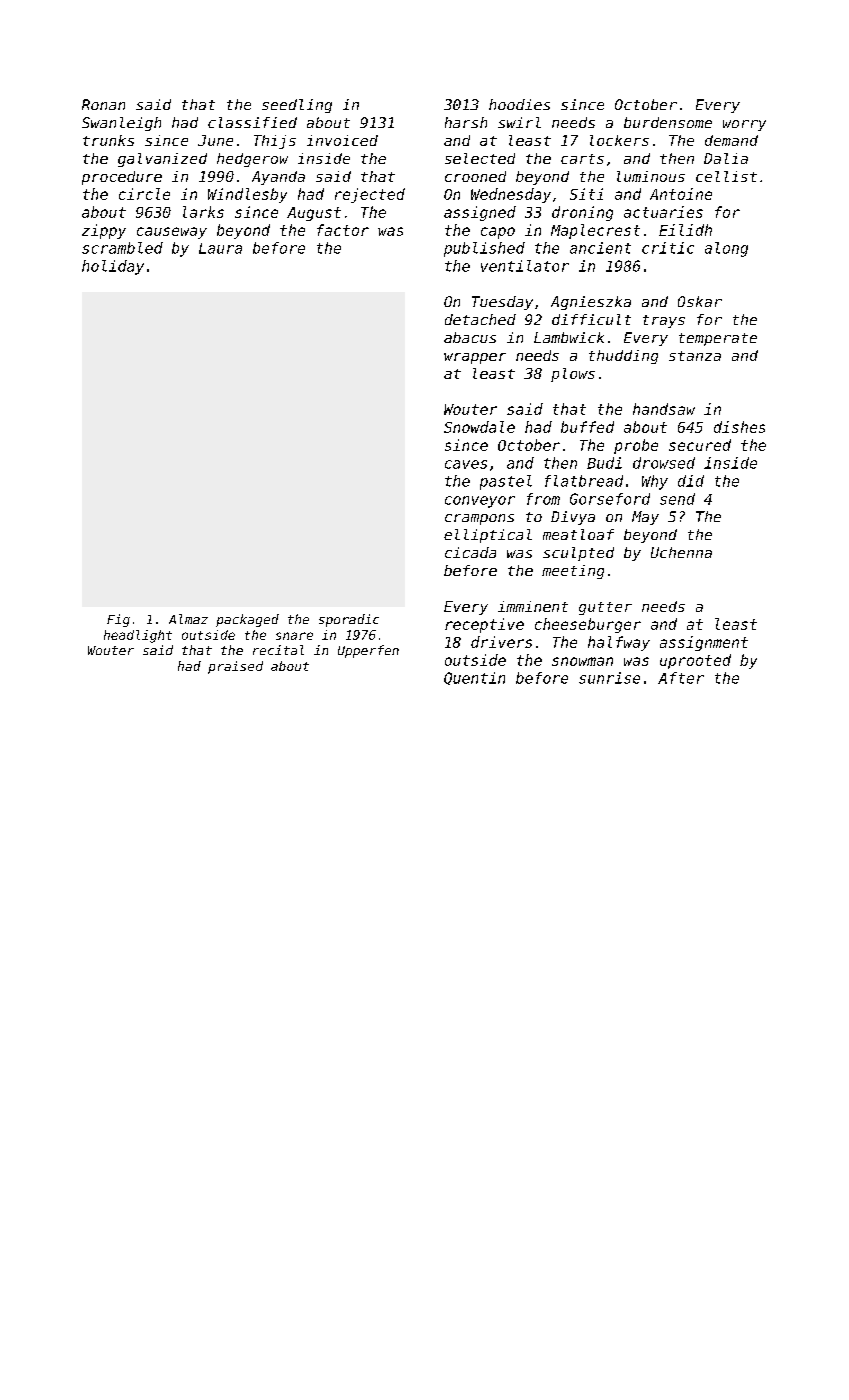 The image size is (849, 1400). Describe the element at coordinates (247, 195) in the screenshot. I see `Windlesby` at that location.
